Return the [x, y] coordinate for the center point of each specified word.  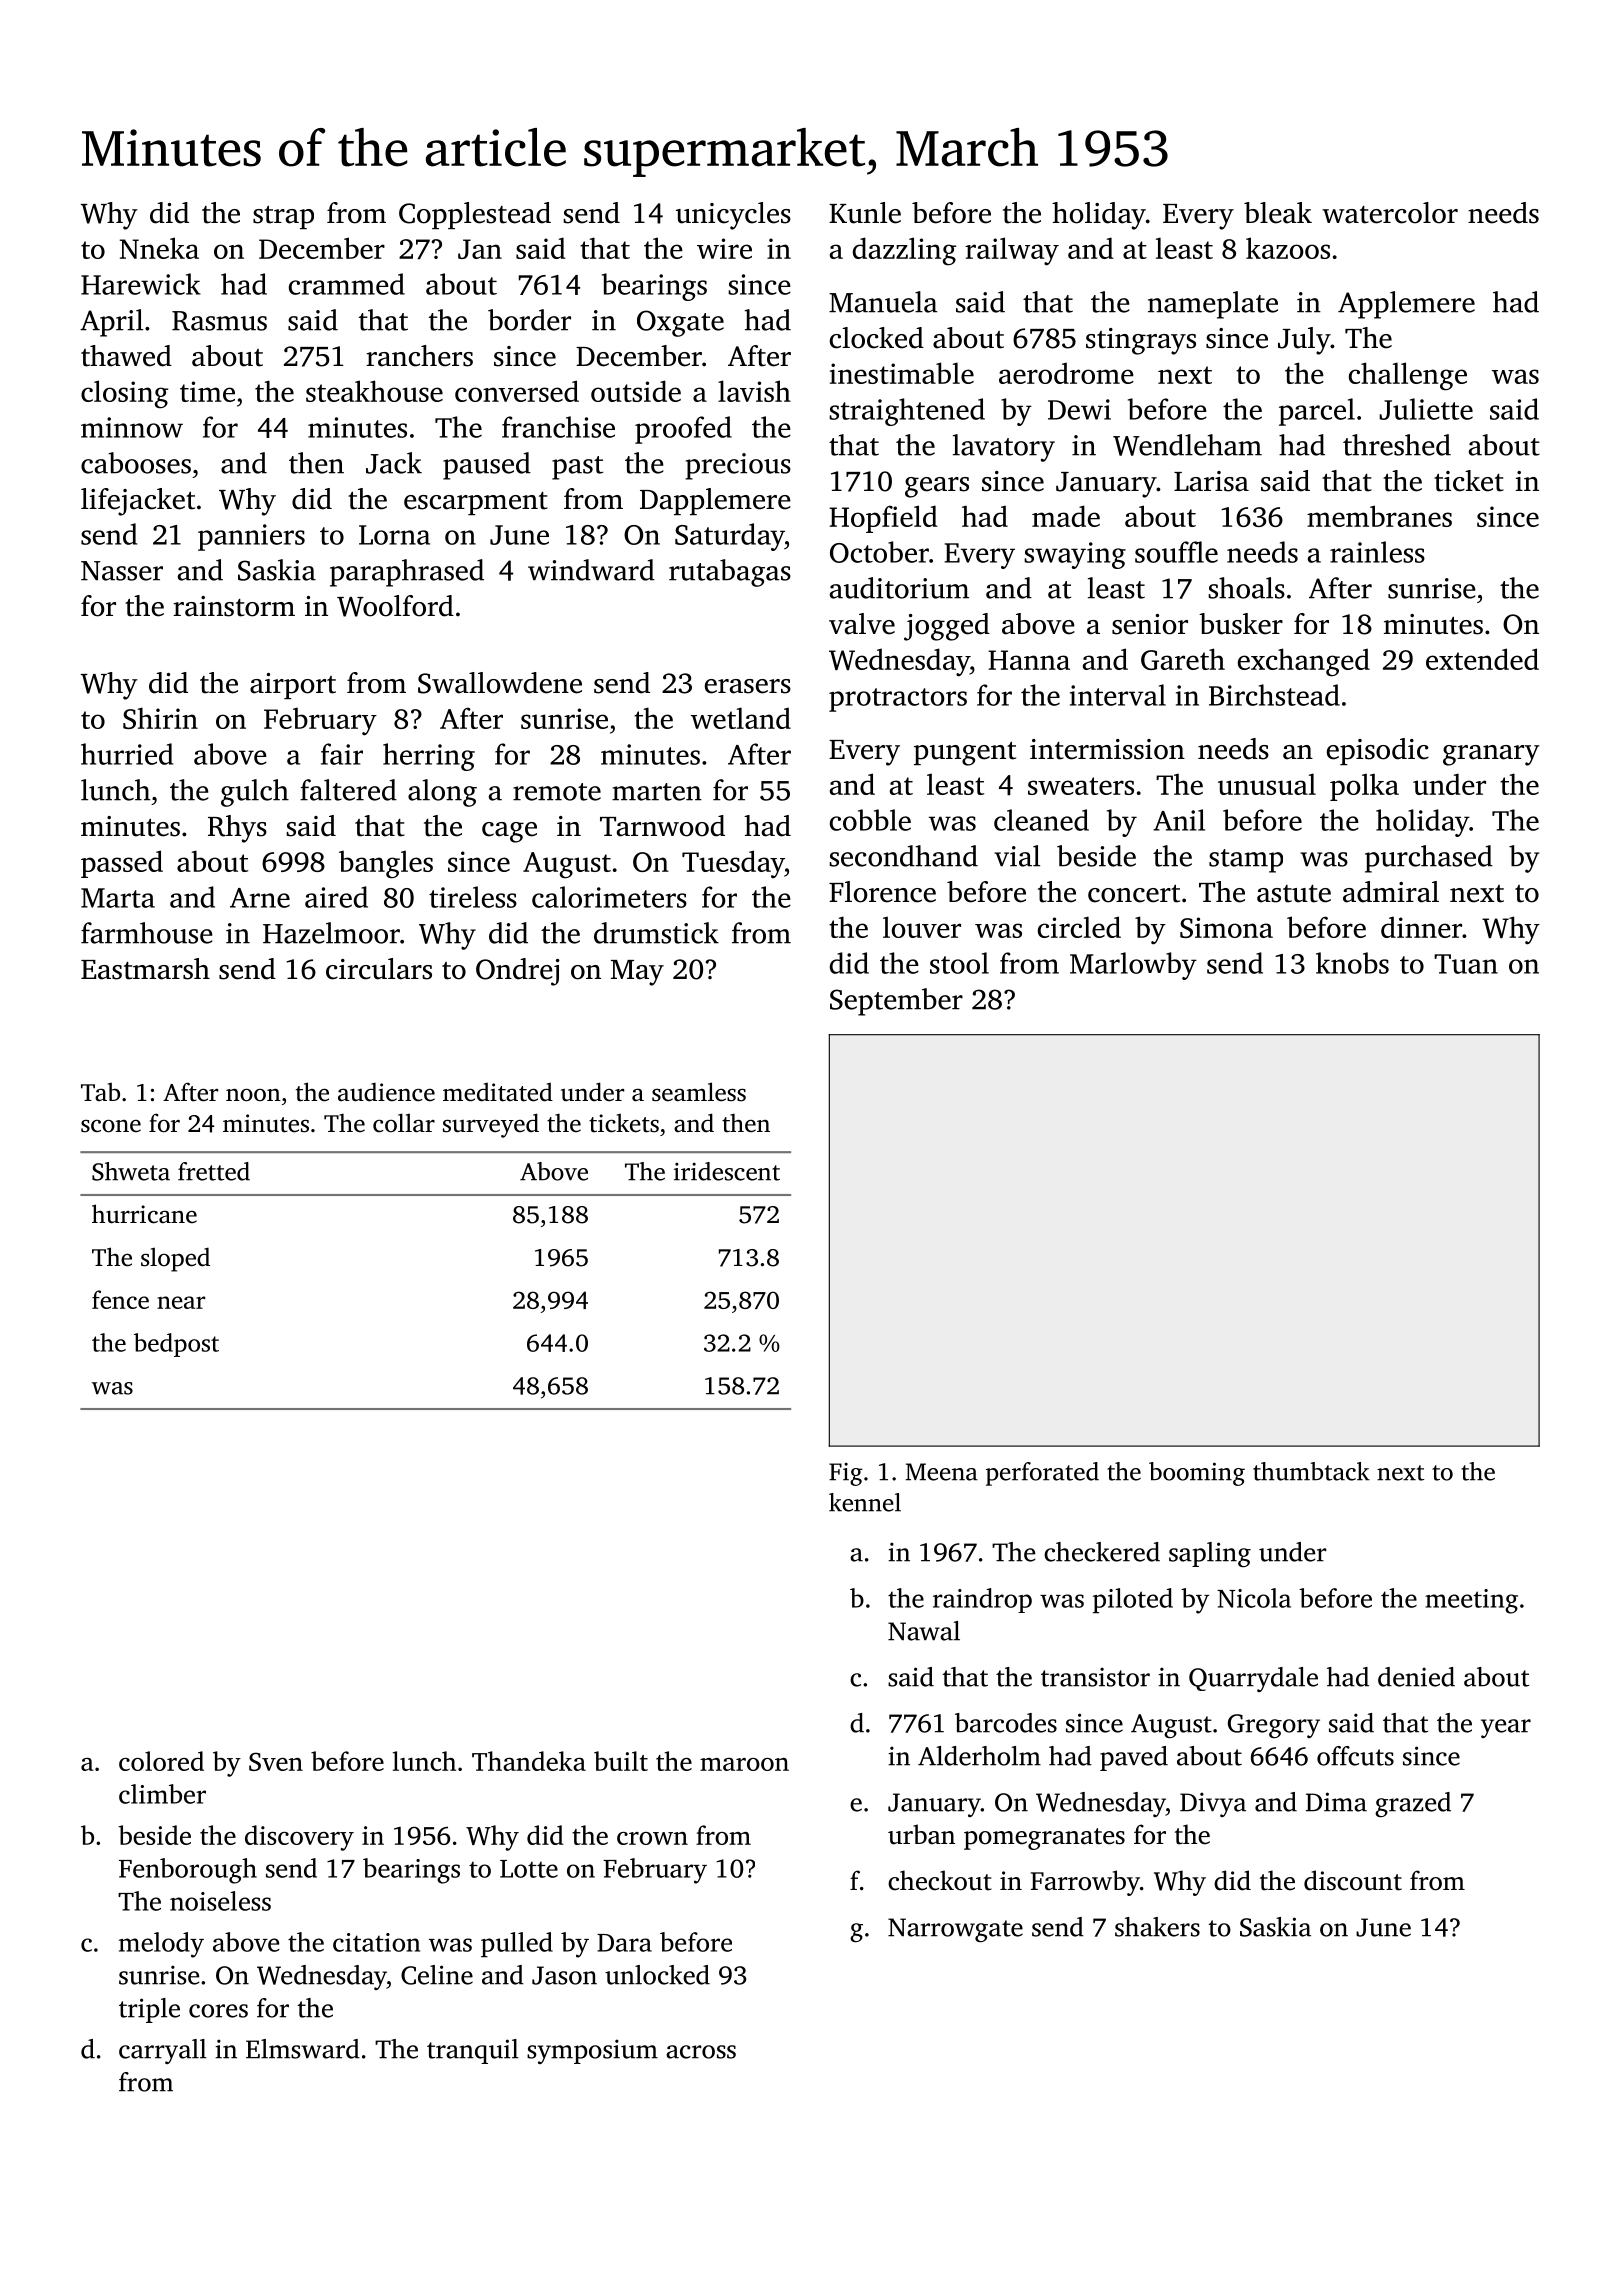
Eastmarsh [145, 969]
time [207, 391]
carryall [163, 2051]
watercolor [1390, 213]
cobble [870, 820]
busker [1241, 624]
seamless [699, 1092]
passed [122, 864]
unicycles [733, 216]
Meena [942, 1472]
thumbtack [1311, 1471]
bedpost [176, 1345]
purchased [1429, 859]
